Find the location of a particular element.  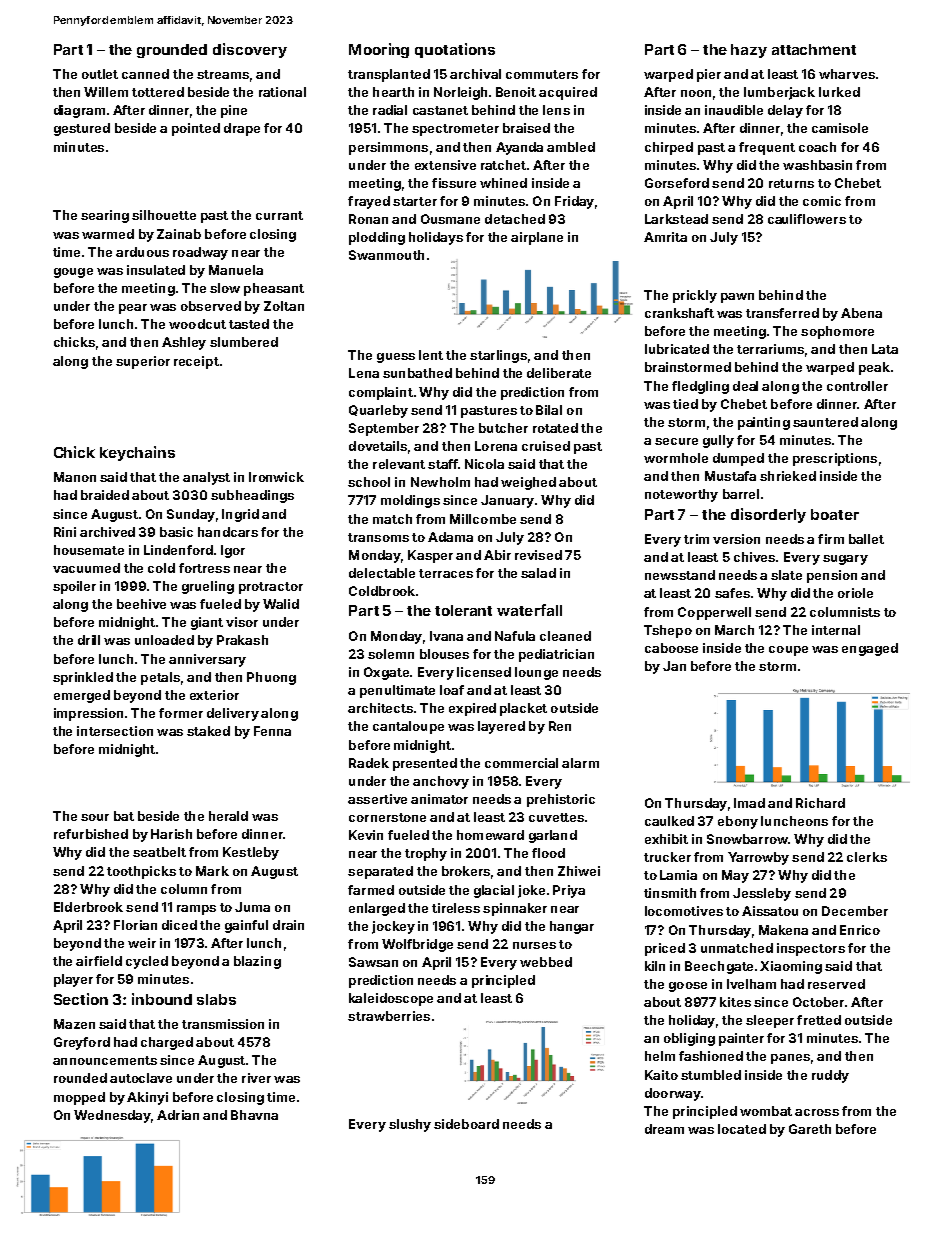

terraces is located at coordinates (446, 573).
